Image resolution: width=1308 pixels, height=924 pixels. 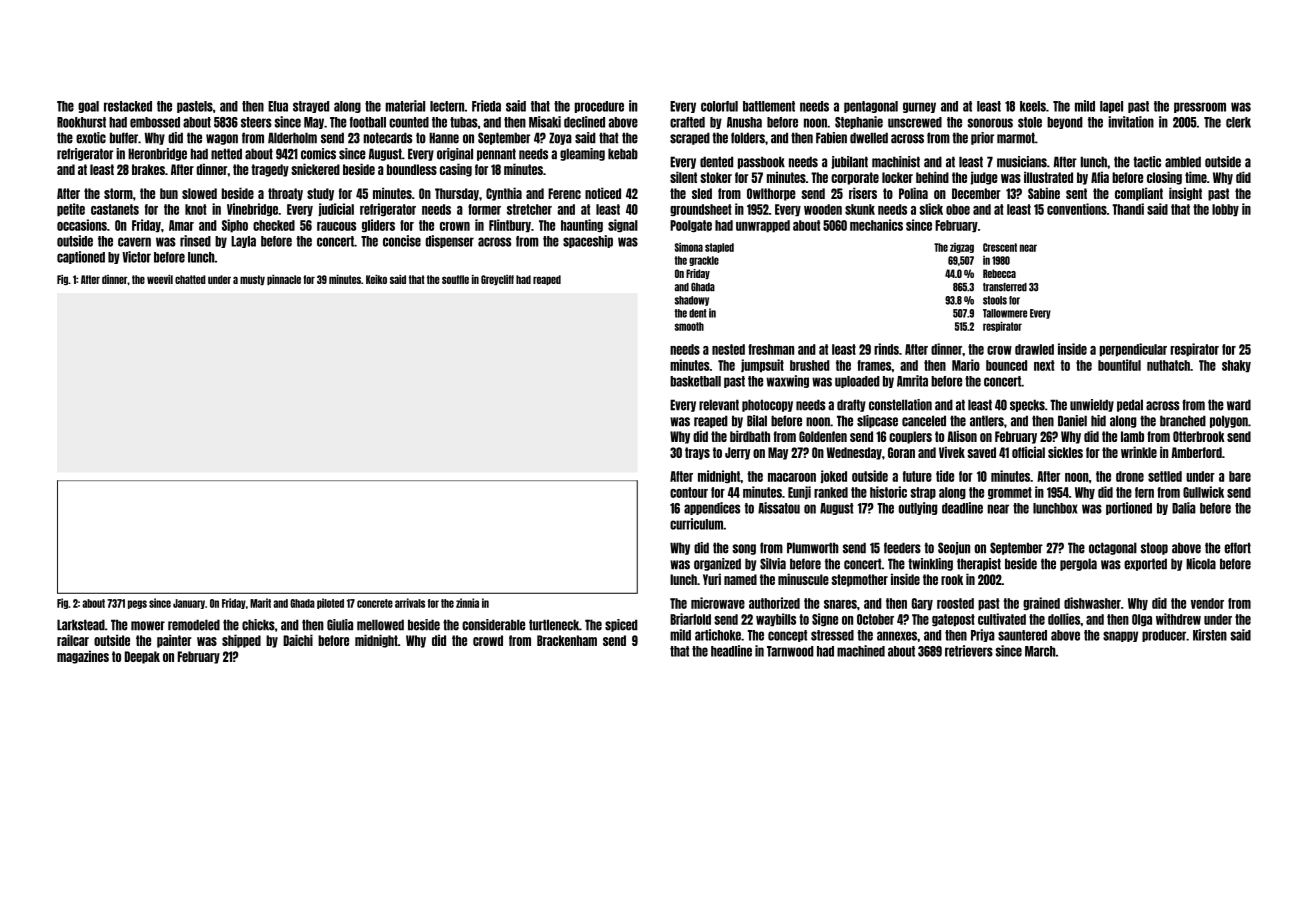 I want to click on Flintbury, so click(x=510, y=226).
